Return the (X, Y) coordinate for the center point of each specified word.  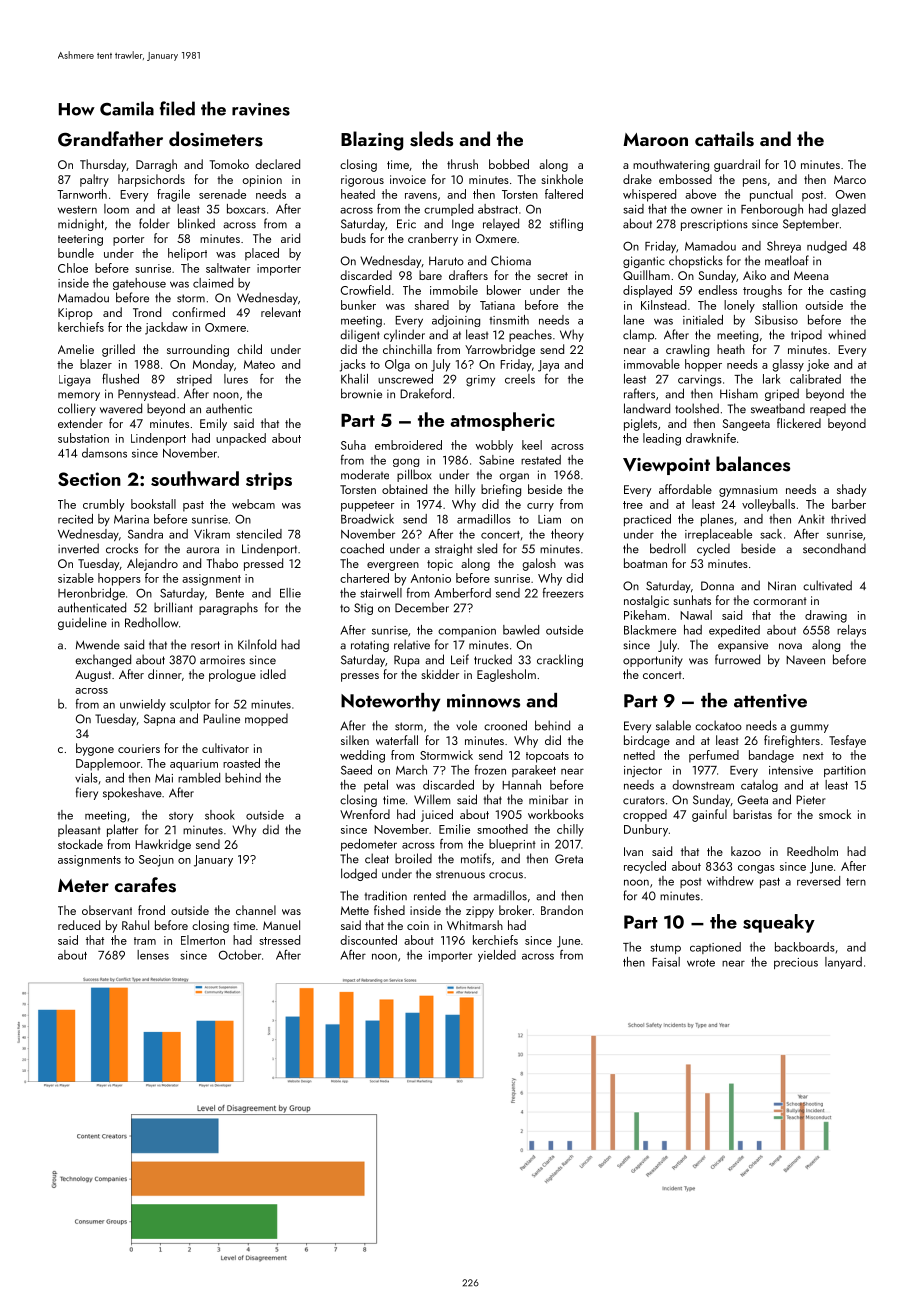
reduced (79, 925)
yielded (497, 956)
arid (290, 238)
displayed (647, 291)
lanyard (843, 963)
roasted (241, 763)
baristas (752, 814)
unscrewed (405, 379)
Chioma (511, 260)
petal (376, 786)
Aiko (754, 275)
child (249, 349)
